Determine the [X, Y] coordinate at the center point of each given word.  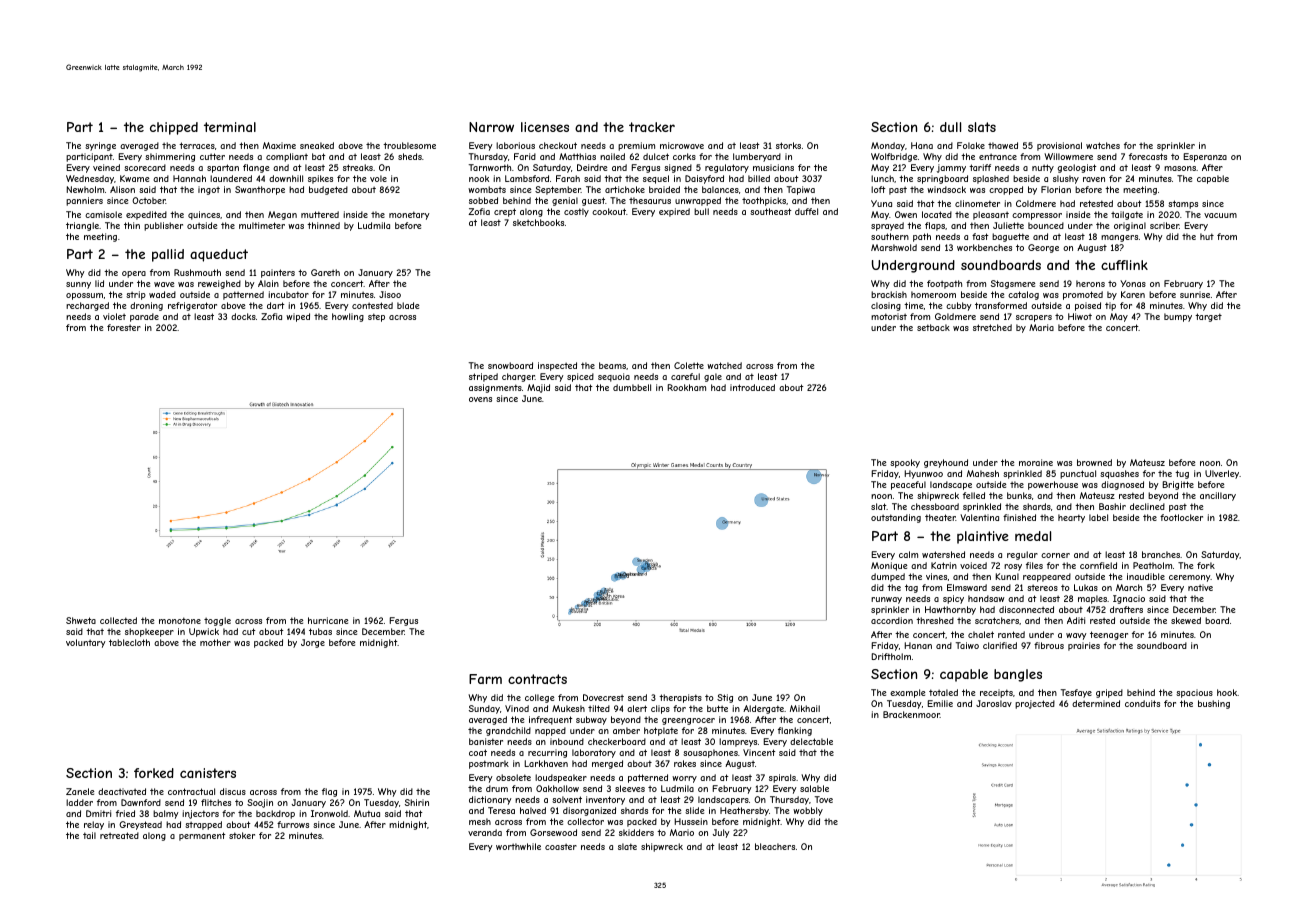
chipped [174, 128]
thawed [1003, 145]
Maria [1041, 327]
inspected [557, 366]
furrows [293, 824]
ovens [480, 399]
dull [950, 127]
